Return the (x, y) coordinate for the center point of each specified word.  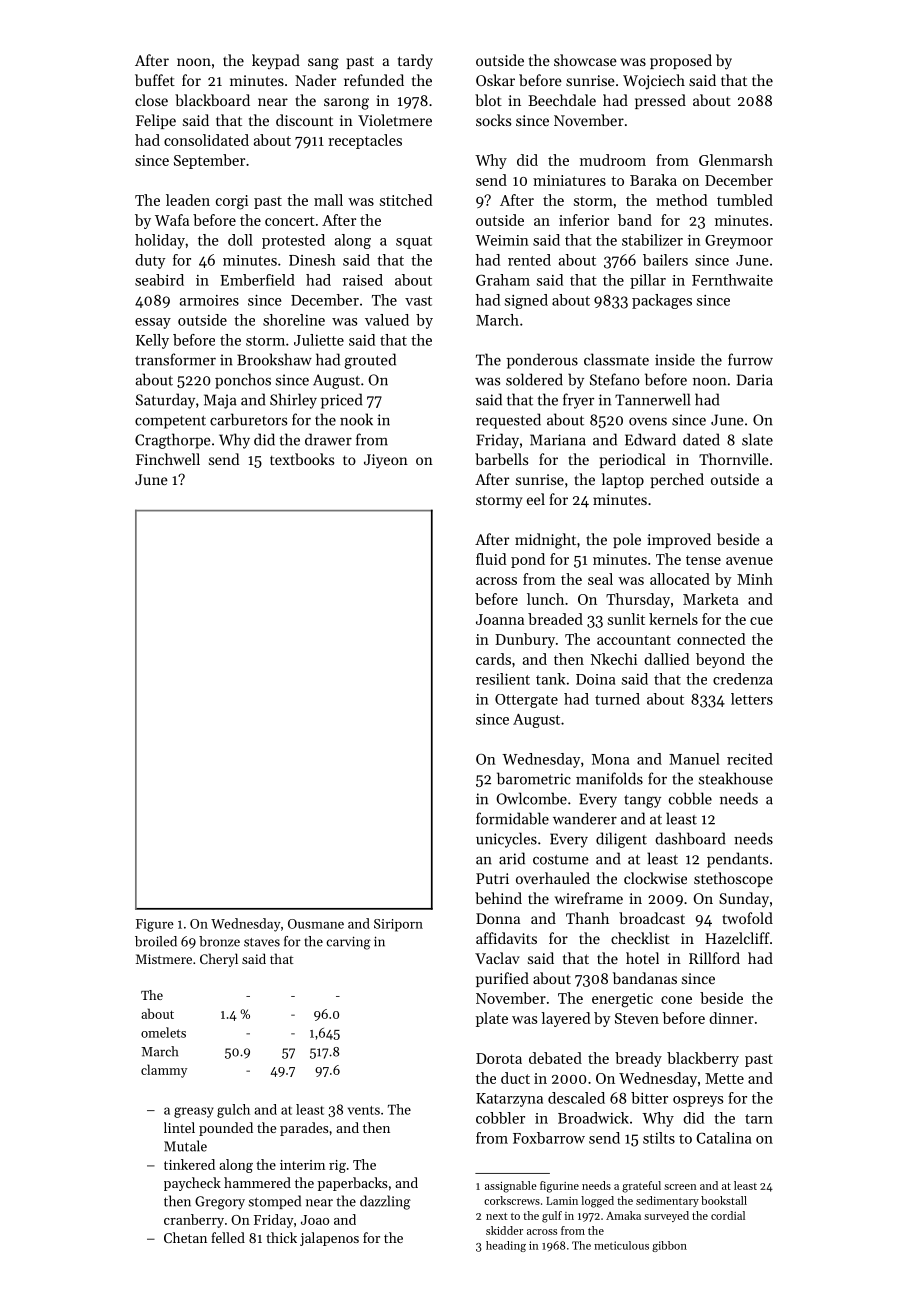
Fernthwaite (732, 280)
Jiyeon (386, 461)
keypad (276, 61)
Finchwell (168, 459)
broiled (156, 941)
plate (492, 1019)
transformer (175, 359)
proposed (681, 61)
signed (526, 301)
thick (281, 1237)
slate (757, 439)
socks (493, 120)
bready (638, 1059)
